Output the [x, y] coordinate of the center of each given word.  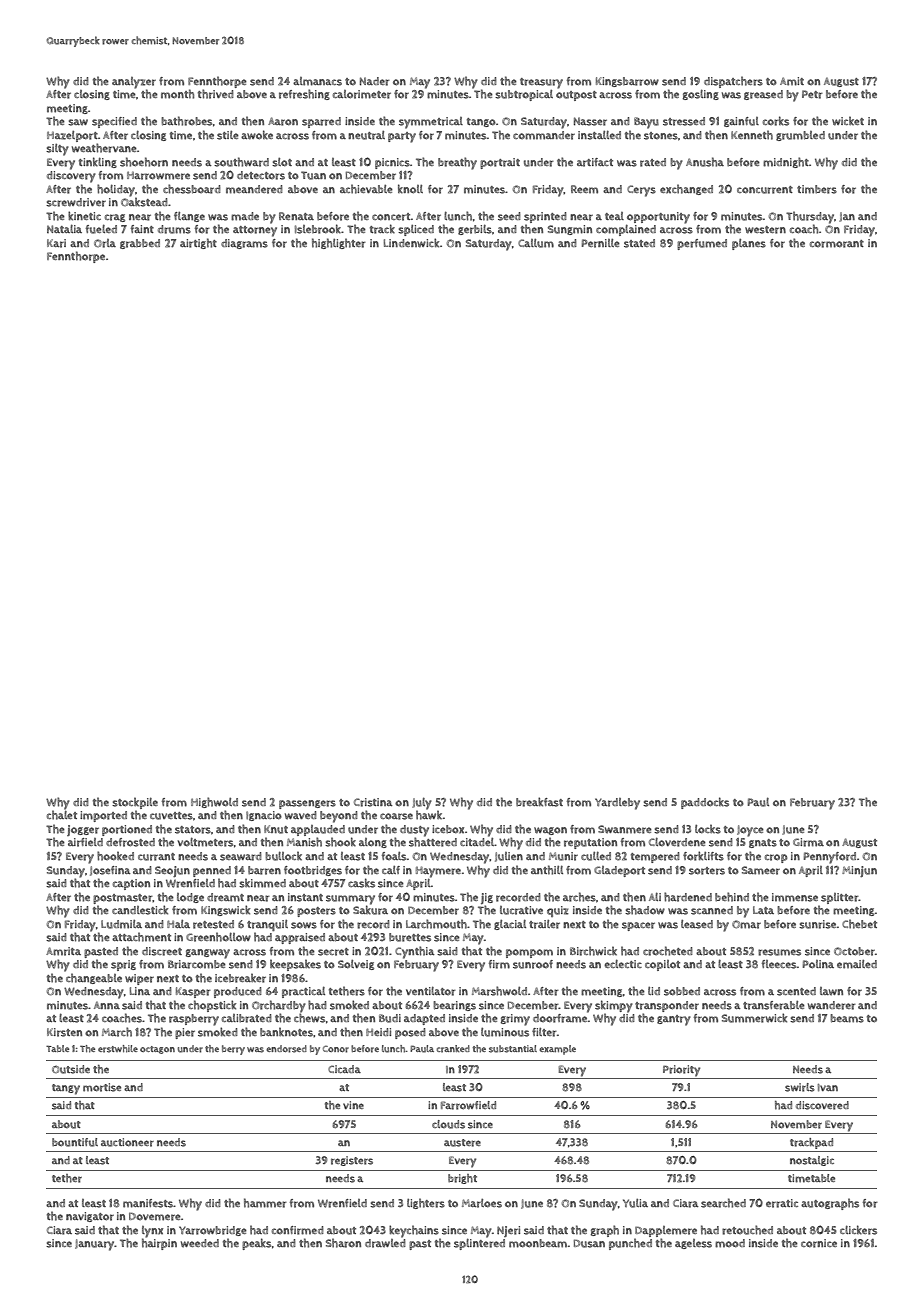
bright [462, 1179]
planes [749, 244]
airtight [198, 243]
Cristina [373, 802]
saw [78, 122]
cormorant [837, 244]
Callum [536, 243]
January [94, 1245]
